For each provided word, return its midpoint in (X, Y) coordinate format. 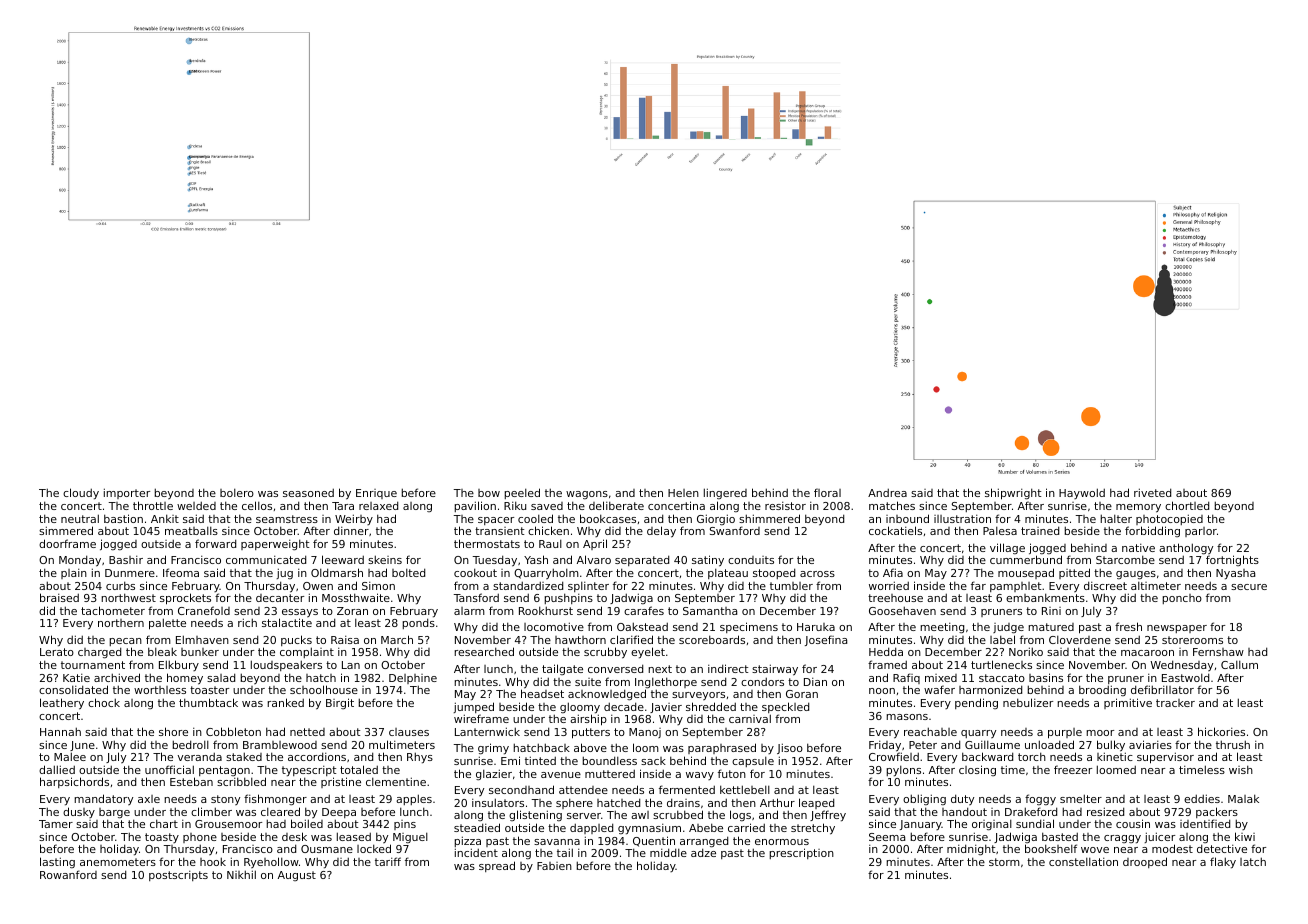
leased (354, 836)
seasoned (308, 492)
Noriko (1026, 651)
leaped (816, 803)
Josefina (826, 640)
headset (542, 693)
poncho (1182, 599)
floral (827, 492)
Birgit (340, 703)
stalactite (287, 623)
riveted (1152, 492)
